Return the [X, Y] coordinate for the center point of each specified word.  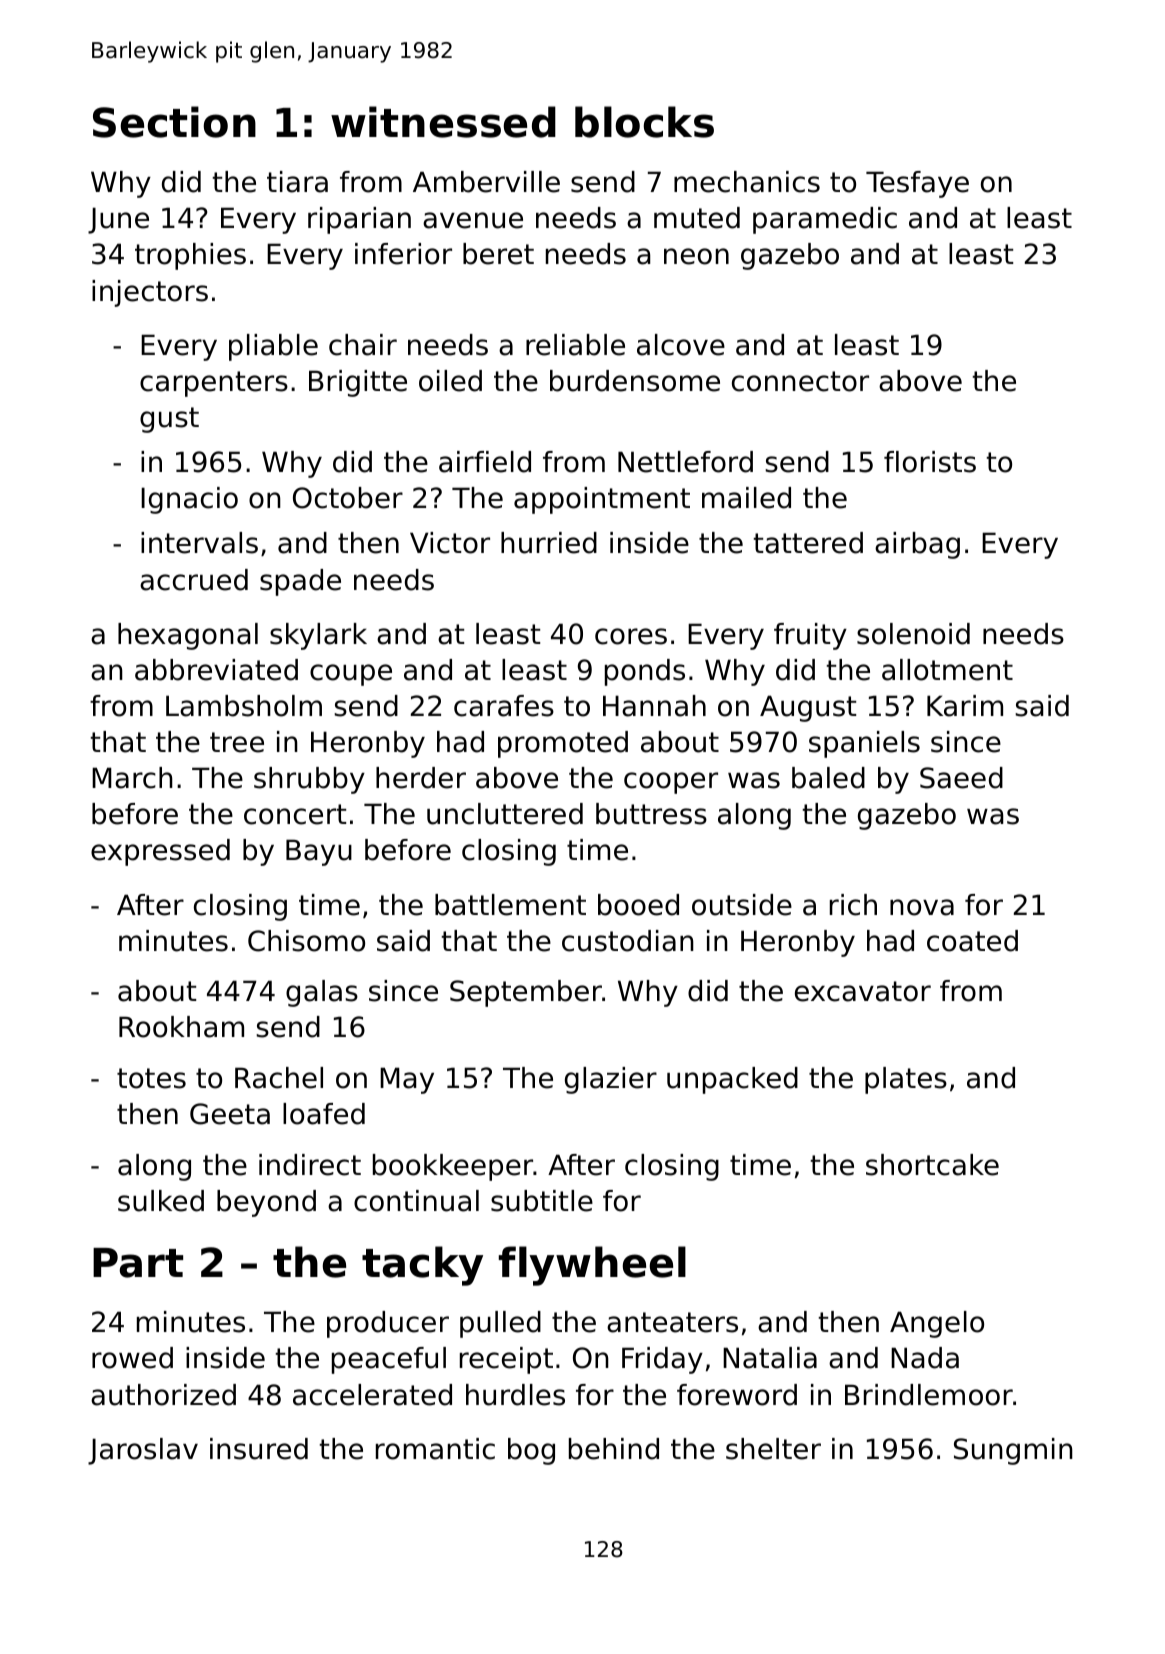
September [526, 993]
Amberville [486, 182]
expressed [160, 852]
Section [174, 122]
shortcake [932, 1165]
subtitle [542, 1201]
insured [259, 1449]
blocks [644, 122]
